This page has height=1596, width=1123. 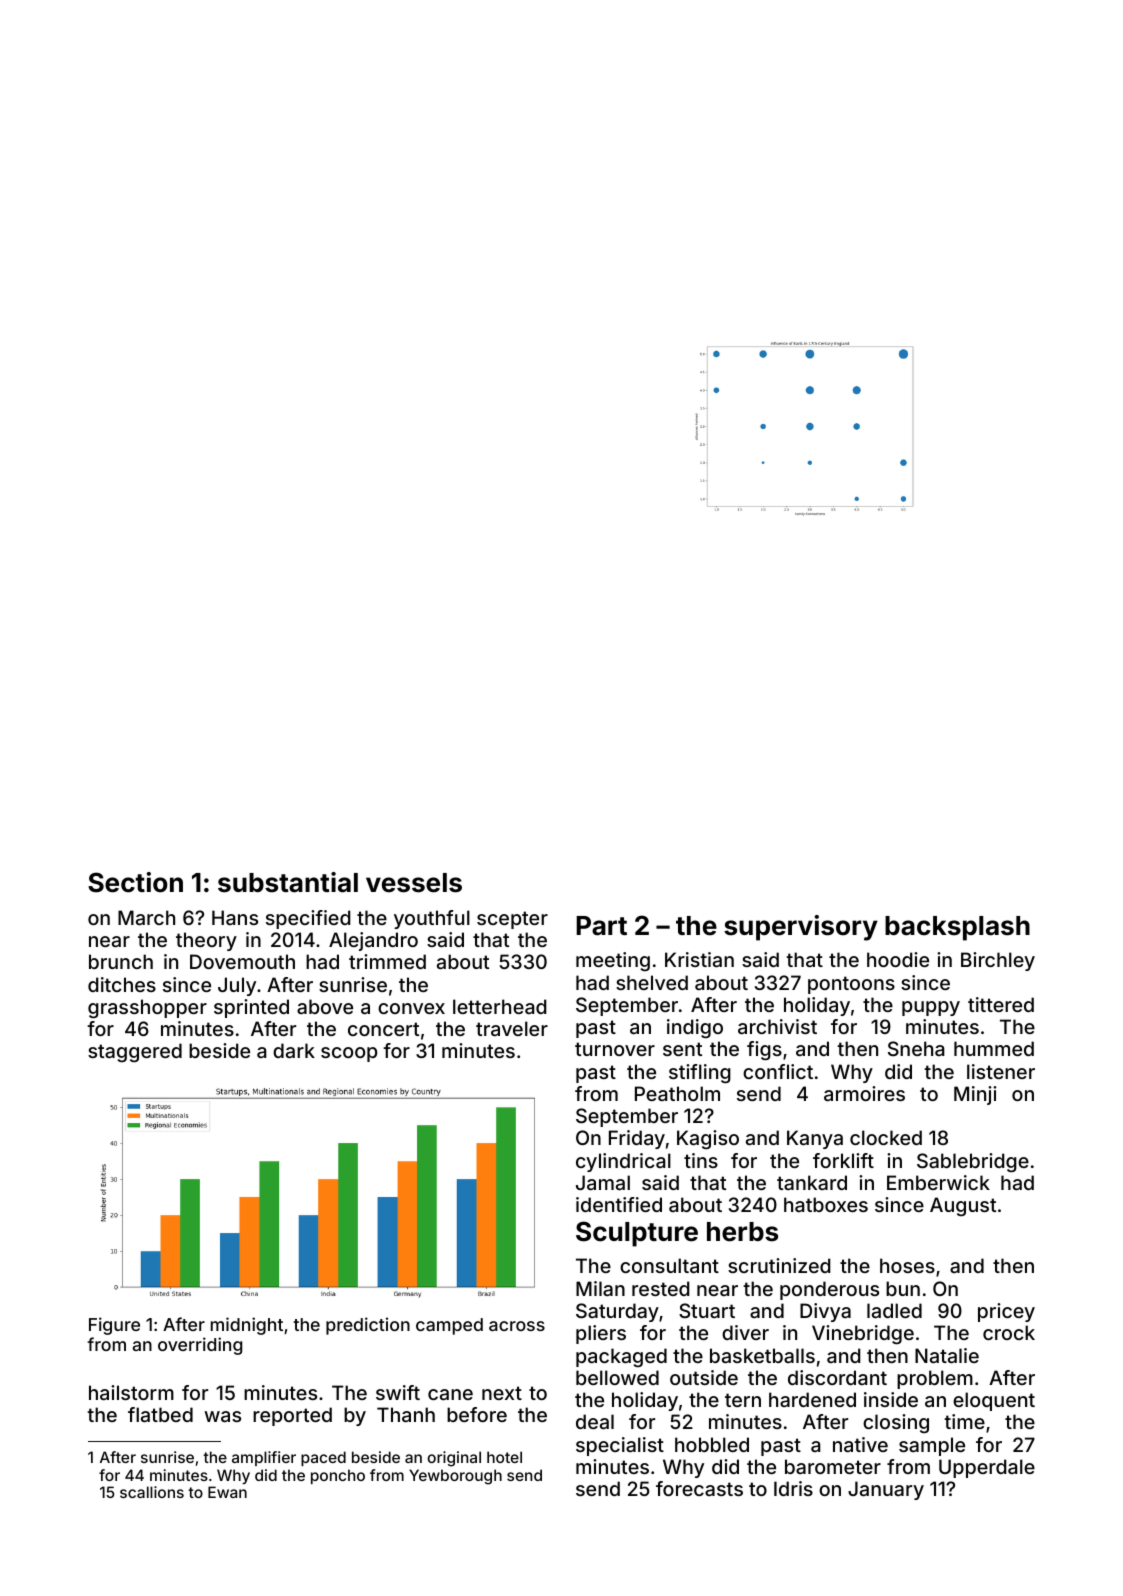 I want to click on backsplash, so click(x=957, y=928).
